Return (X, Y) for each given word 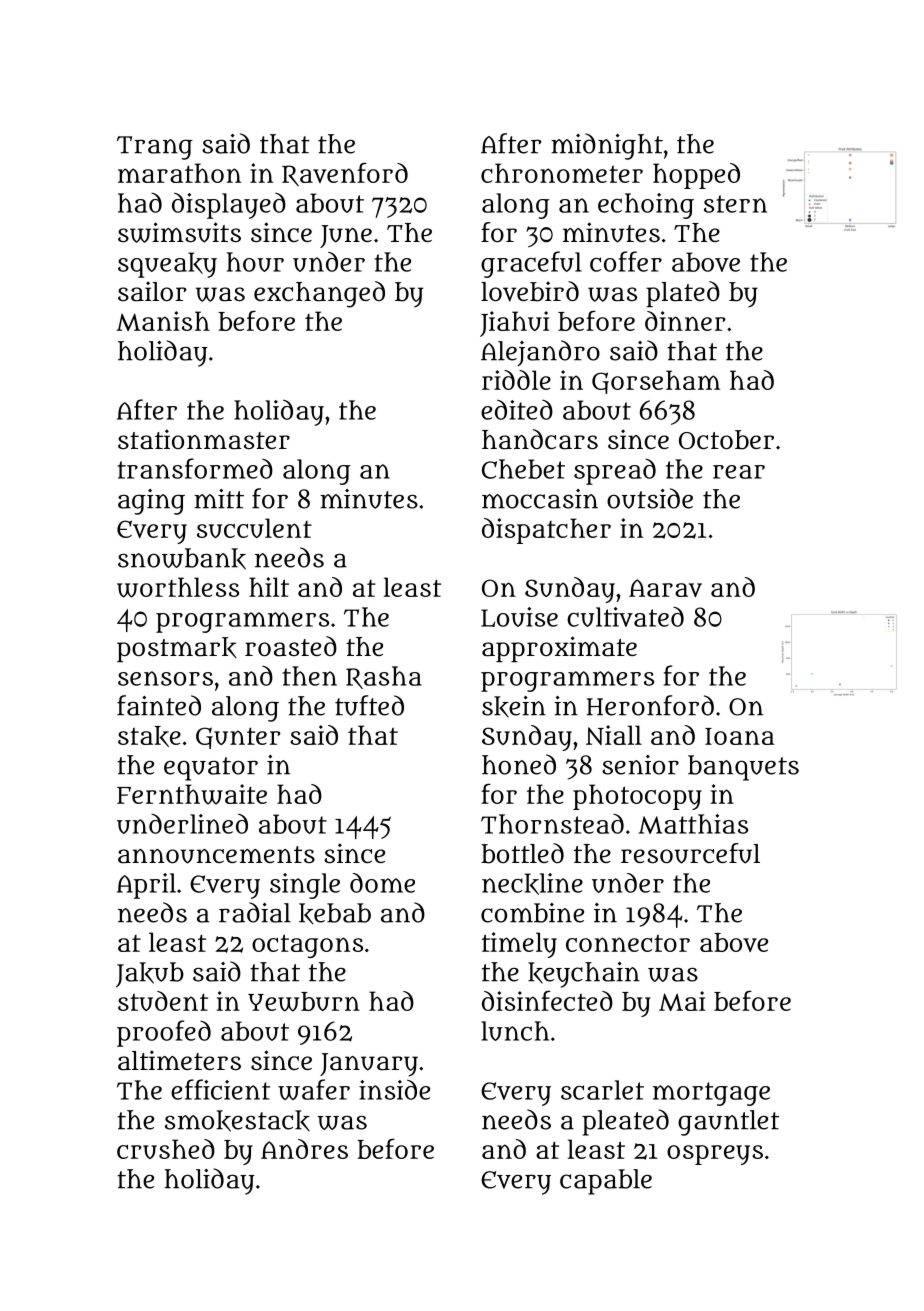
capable (606, 1182)
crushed (166, 1149)
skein (514, 707)
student (163, 1001)
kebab (335, 914)
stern (735, 204)
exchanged (319, 294)
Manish (163, 321)
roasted (291, 646)
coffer (626, 261)
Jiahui (514, 324)
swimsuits (179, 232)
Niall (614, 735)
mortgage (711, 1094)
